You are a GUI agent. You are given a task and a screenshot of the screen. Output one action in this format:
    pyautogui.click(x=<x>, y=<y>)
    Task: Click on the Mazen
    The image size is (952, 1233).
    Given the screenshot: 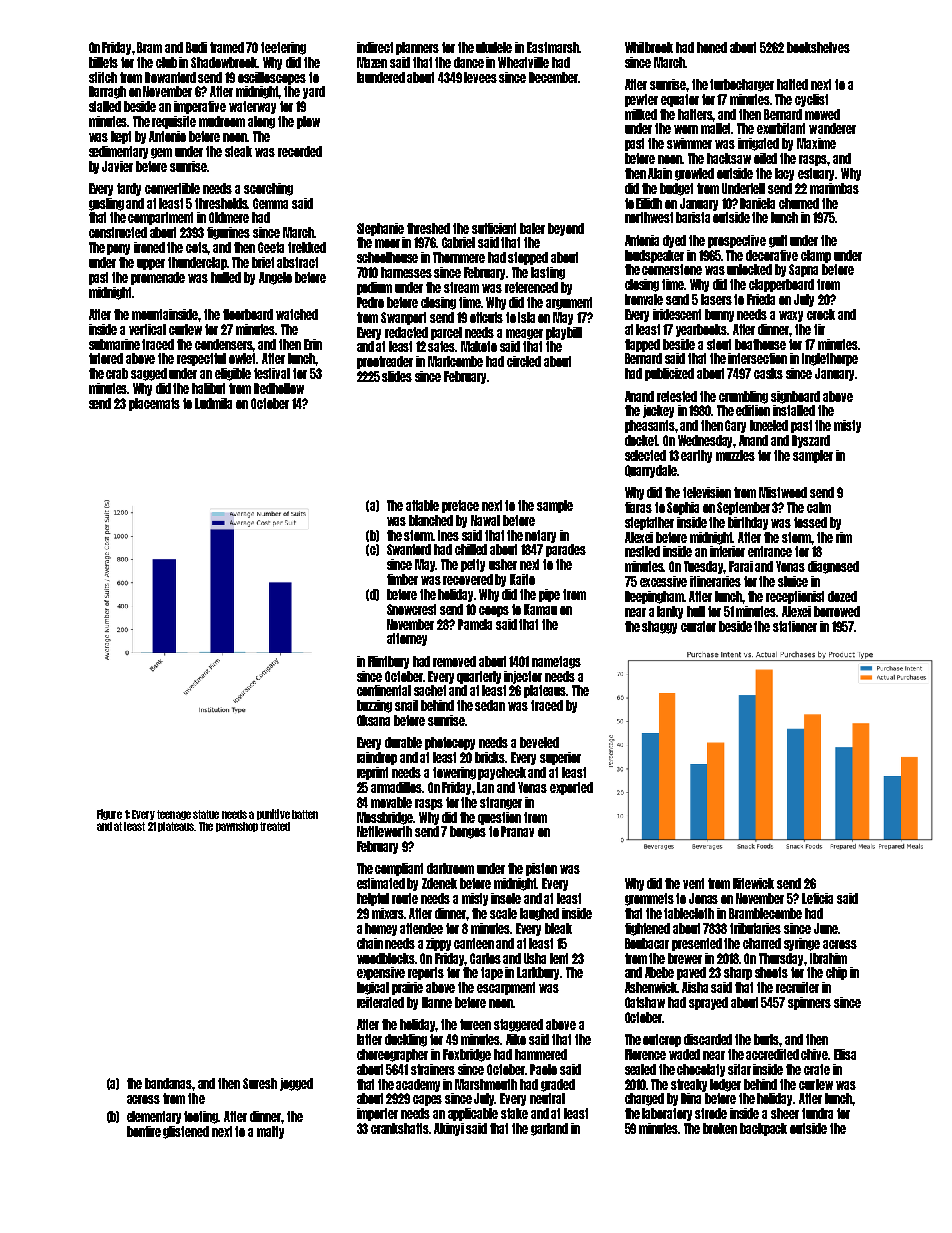 What is the action you would take?
    pyautogui.click(x=372, y=62)
